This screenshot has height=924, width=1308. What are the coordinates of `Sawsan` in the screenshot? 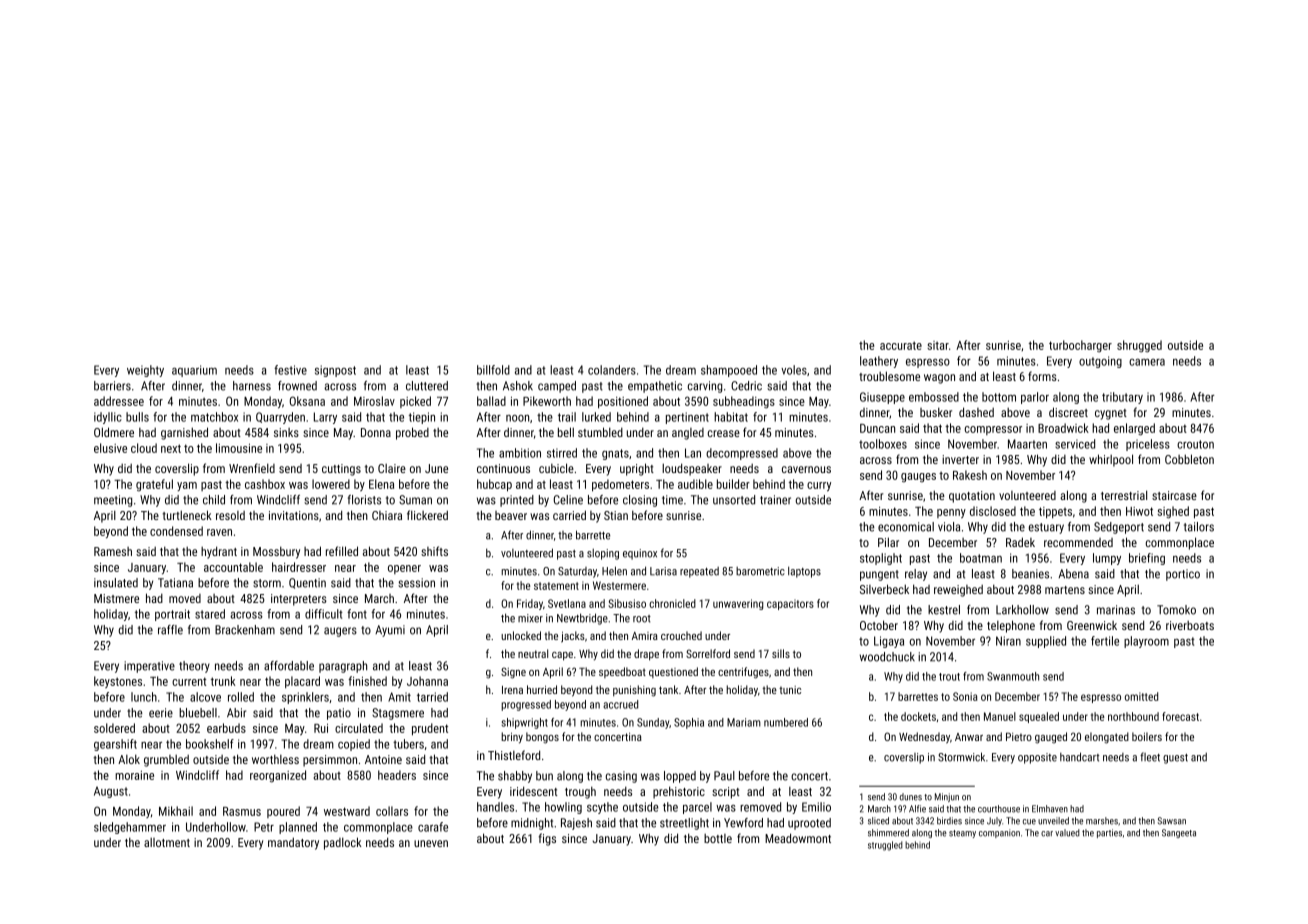 It's located at (1172, 821).
